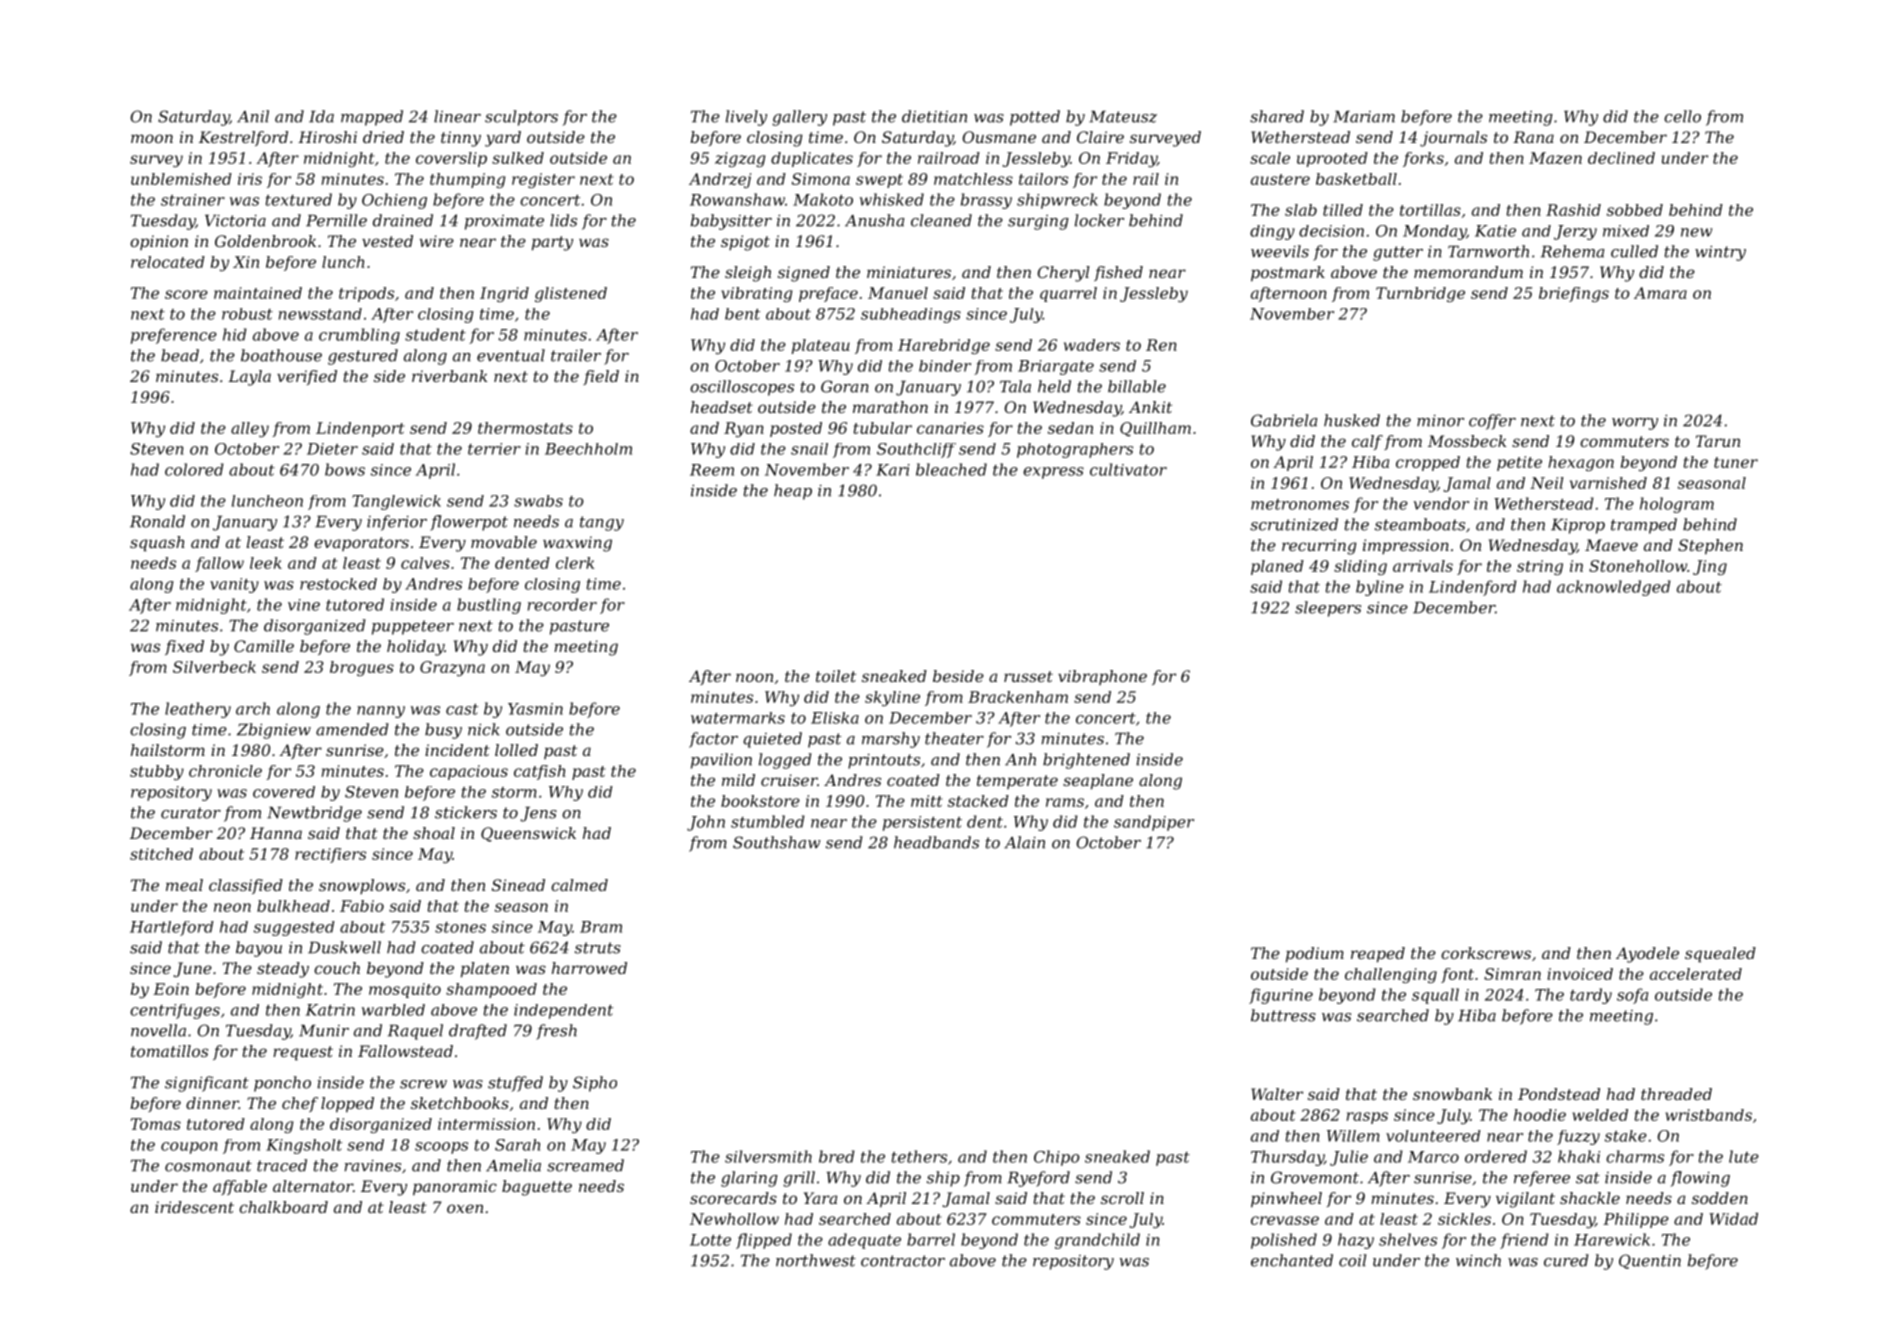 The width and height of the screenshot is (1892, 1338). Describe the element at coordinates (1137, 386) in the screenshot. I see `billable` at that location.
